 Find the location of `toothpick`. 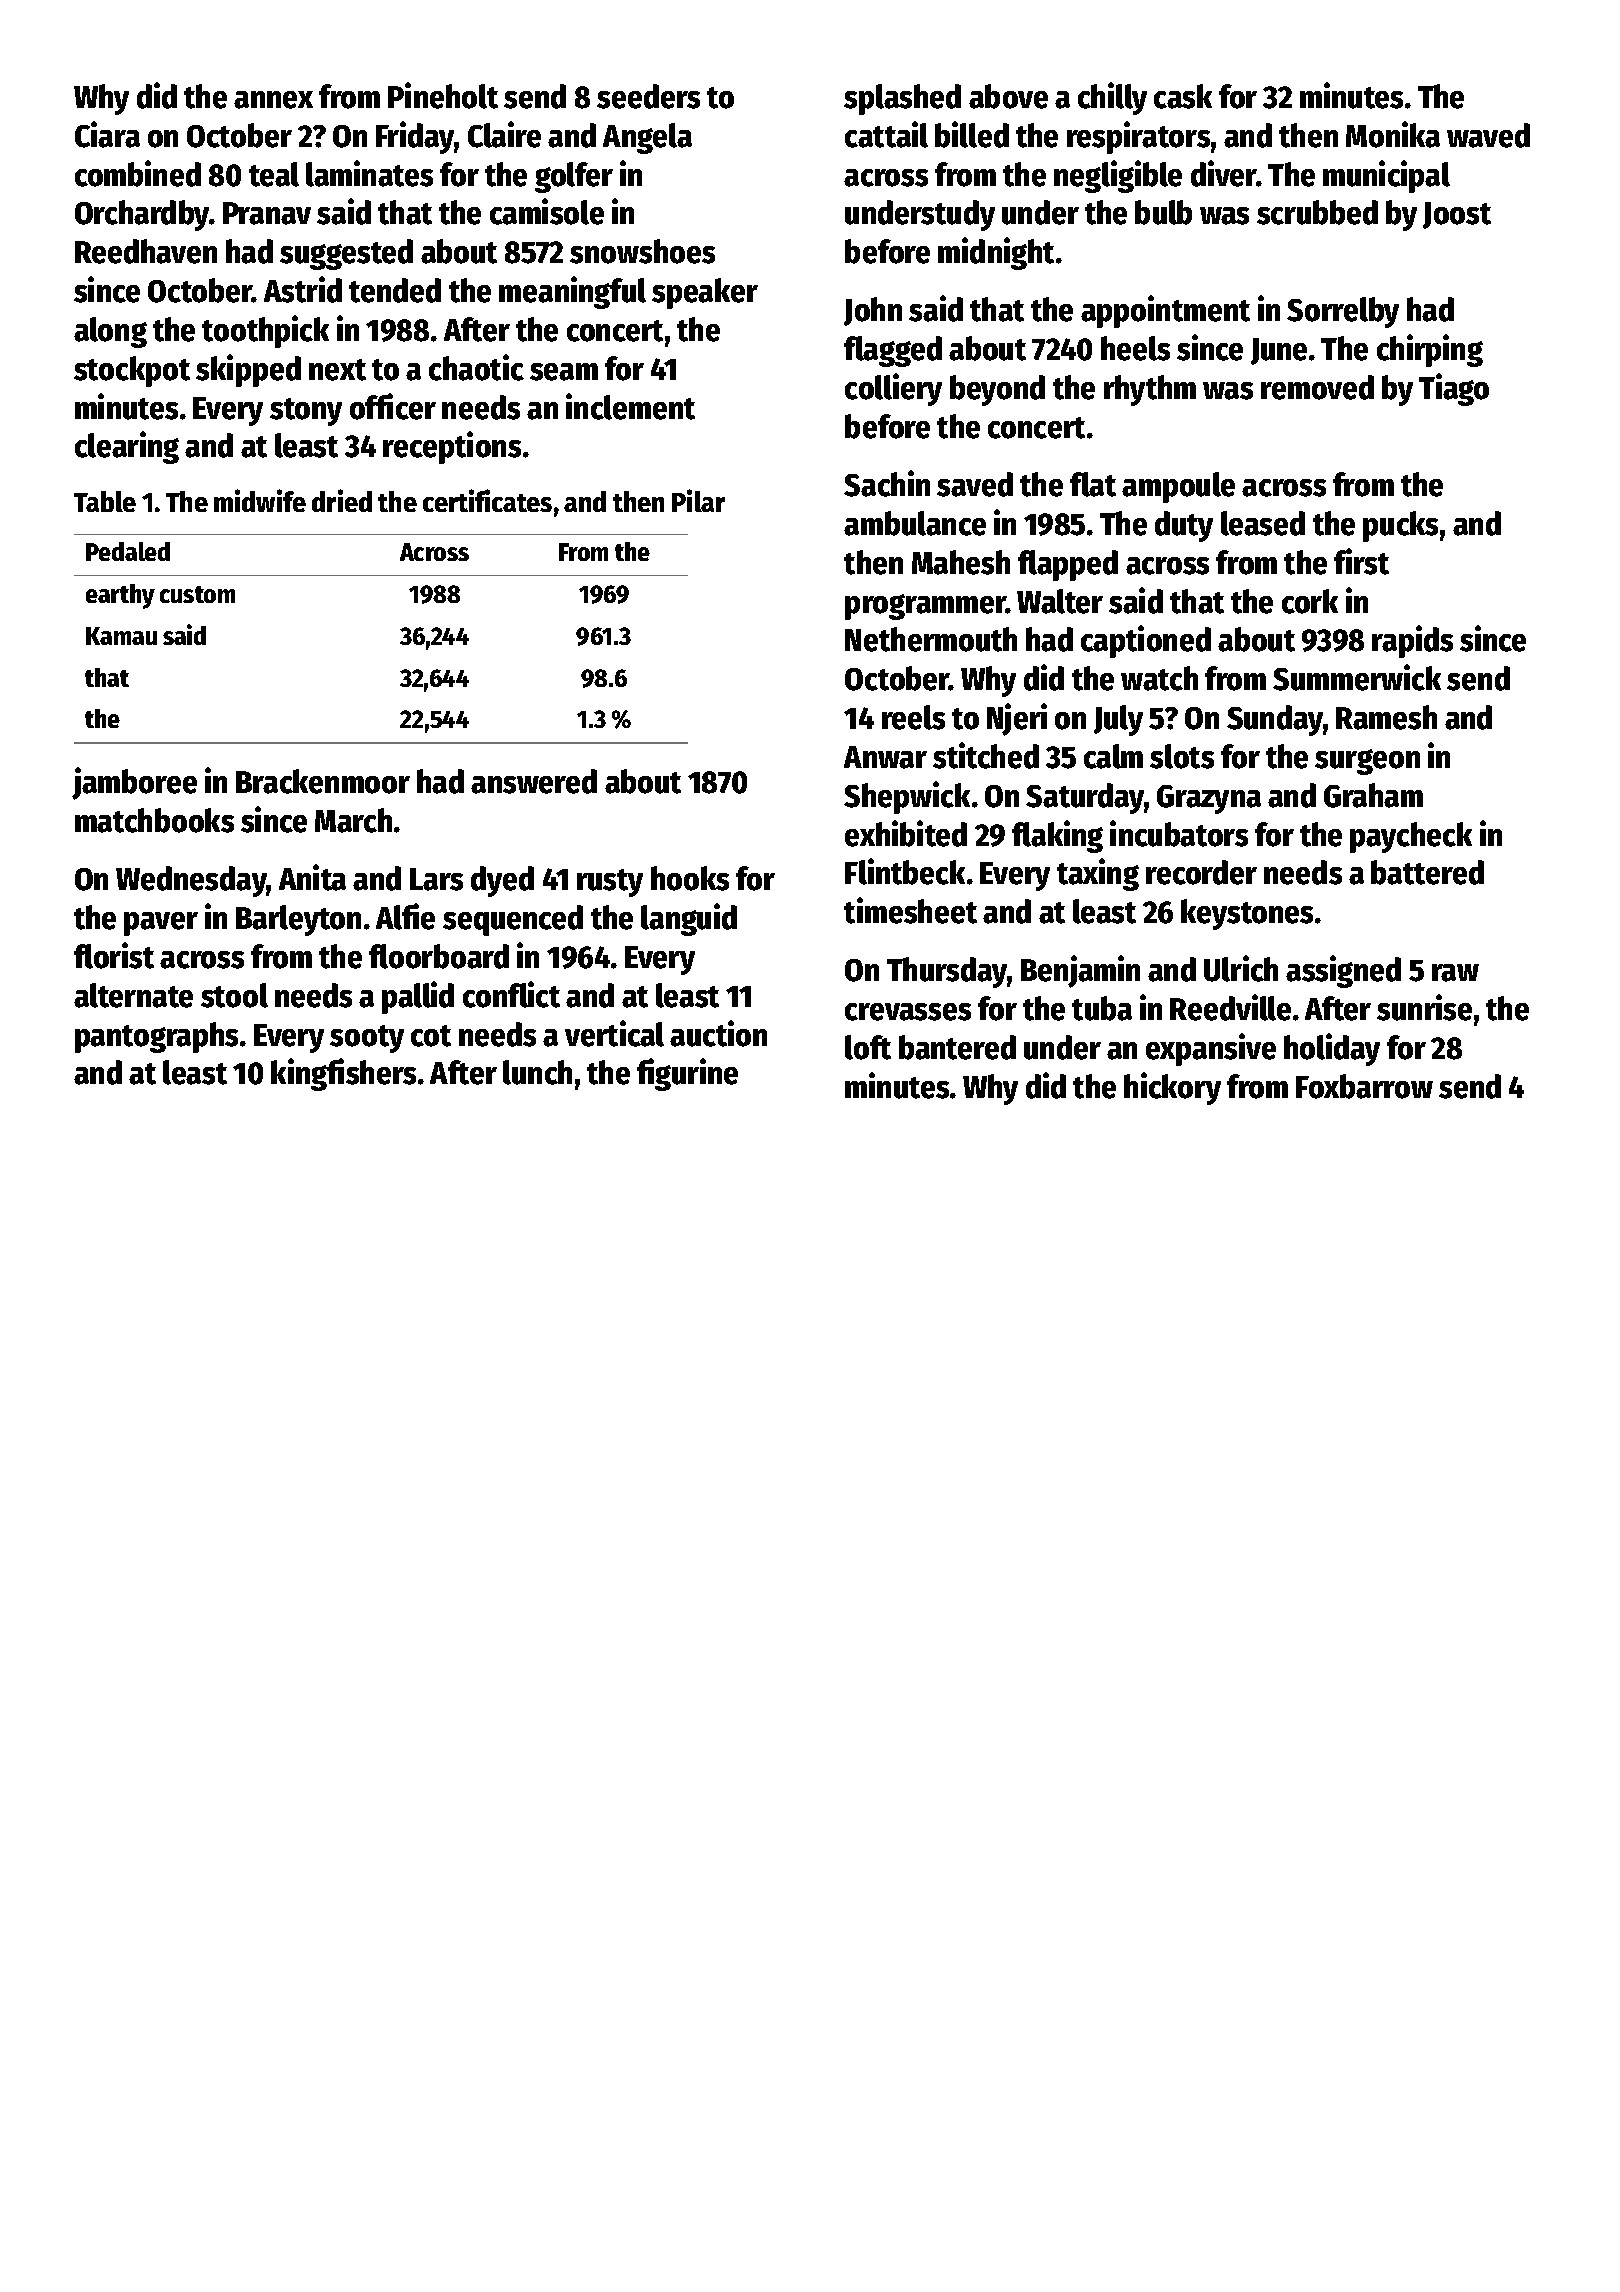

toothpick is located at coordinates (265, 331).
